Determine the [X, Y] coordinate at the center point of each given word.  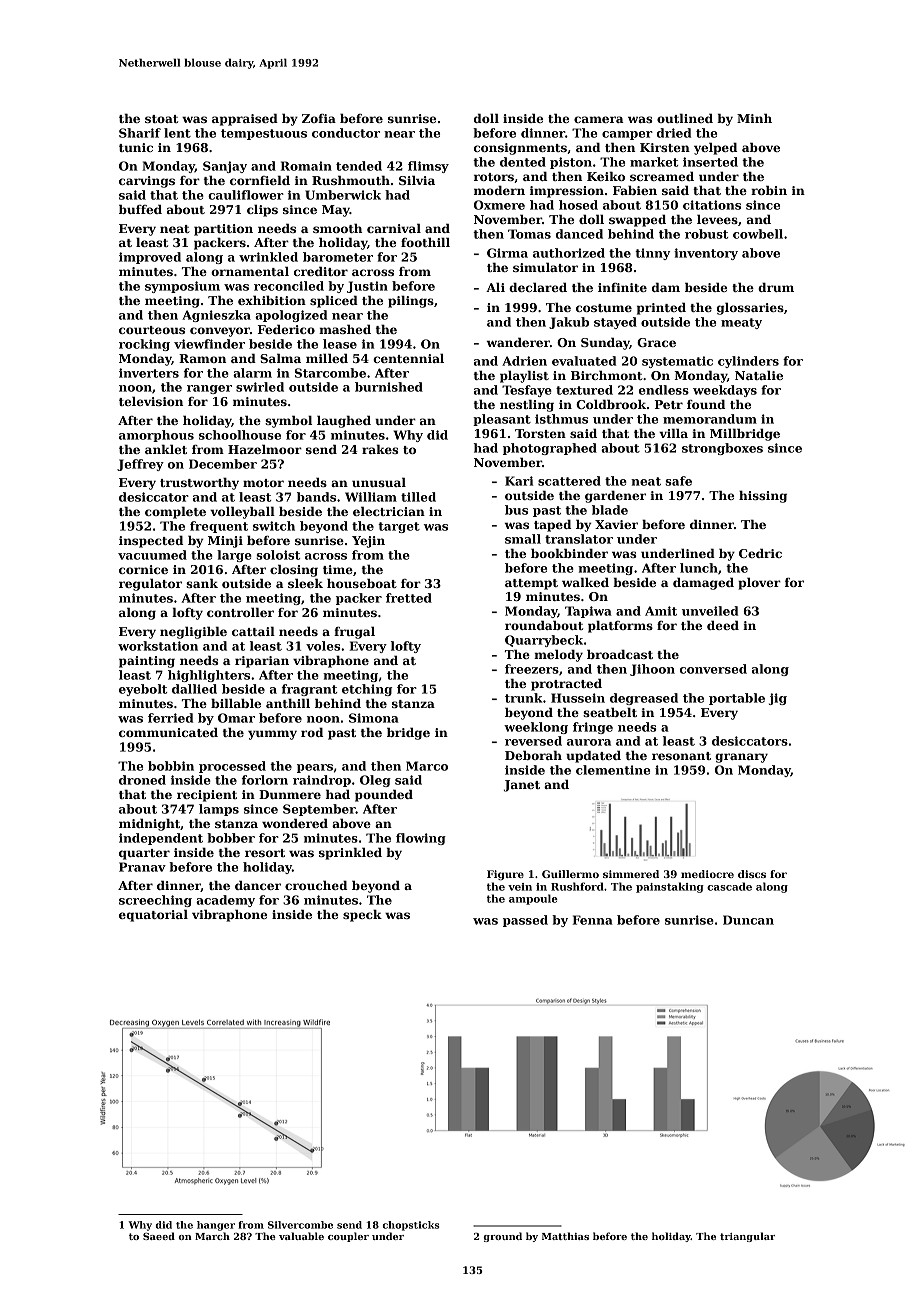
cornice [143, 569]
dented [523, 162]
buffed [140, 209]
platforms [620, 627]
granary [741, 758]
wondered [295, 823]
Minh [754, 118]
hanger [216, 1226]
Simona [374, 718]
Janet [522, 786]
